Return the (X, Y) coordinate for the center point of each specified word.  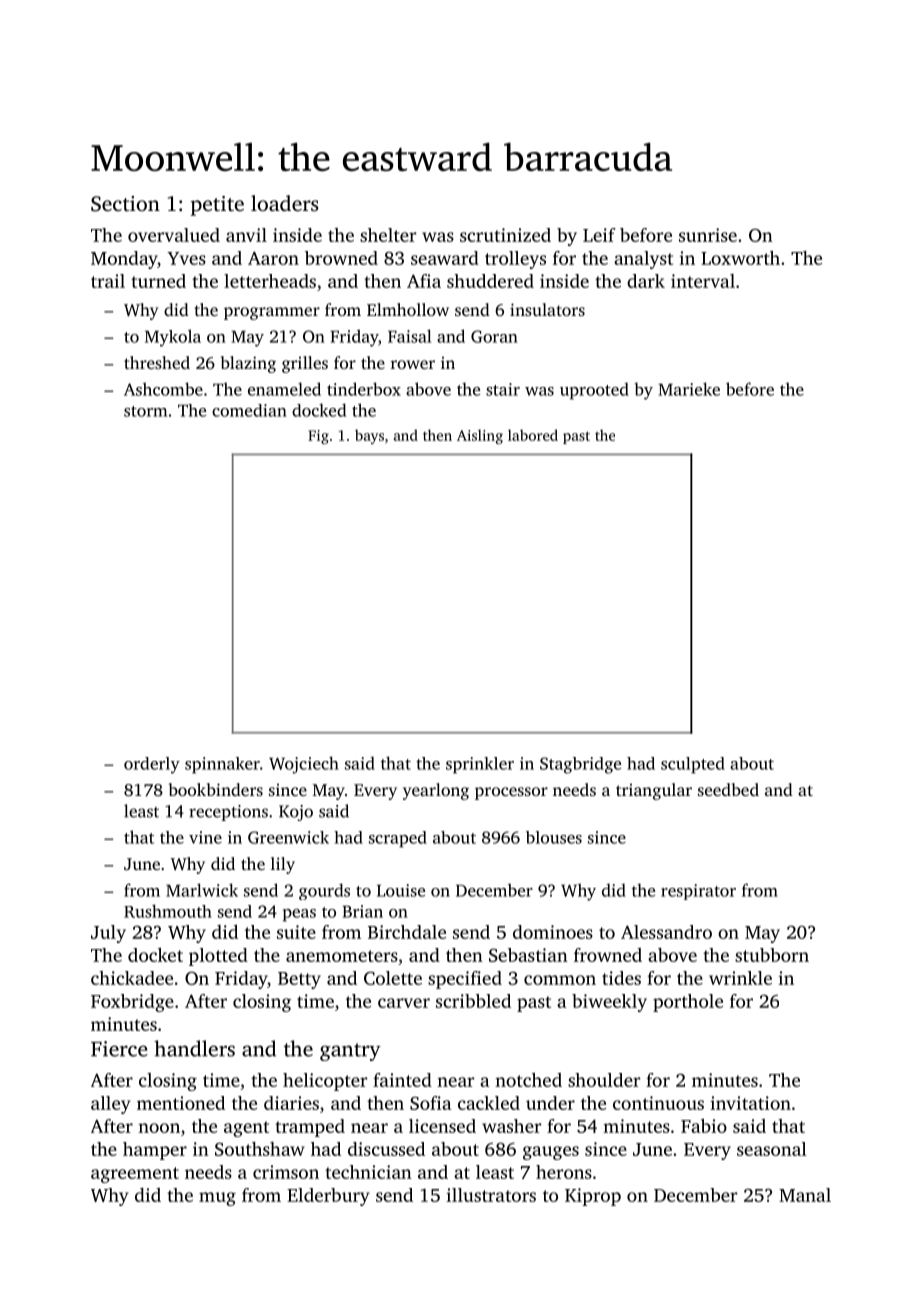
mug (217, 1199)
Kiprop (593, 1197)
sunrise (708, 235)
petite (217, 206)
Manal (805, 1195)
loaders (284, 203)
